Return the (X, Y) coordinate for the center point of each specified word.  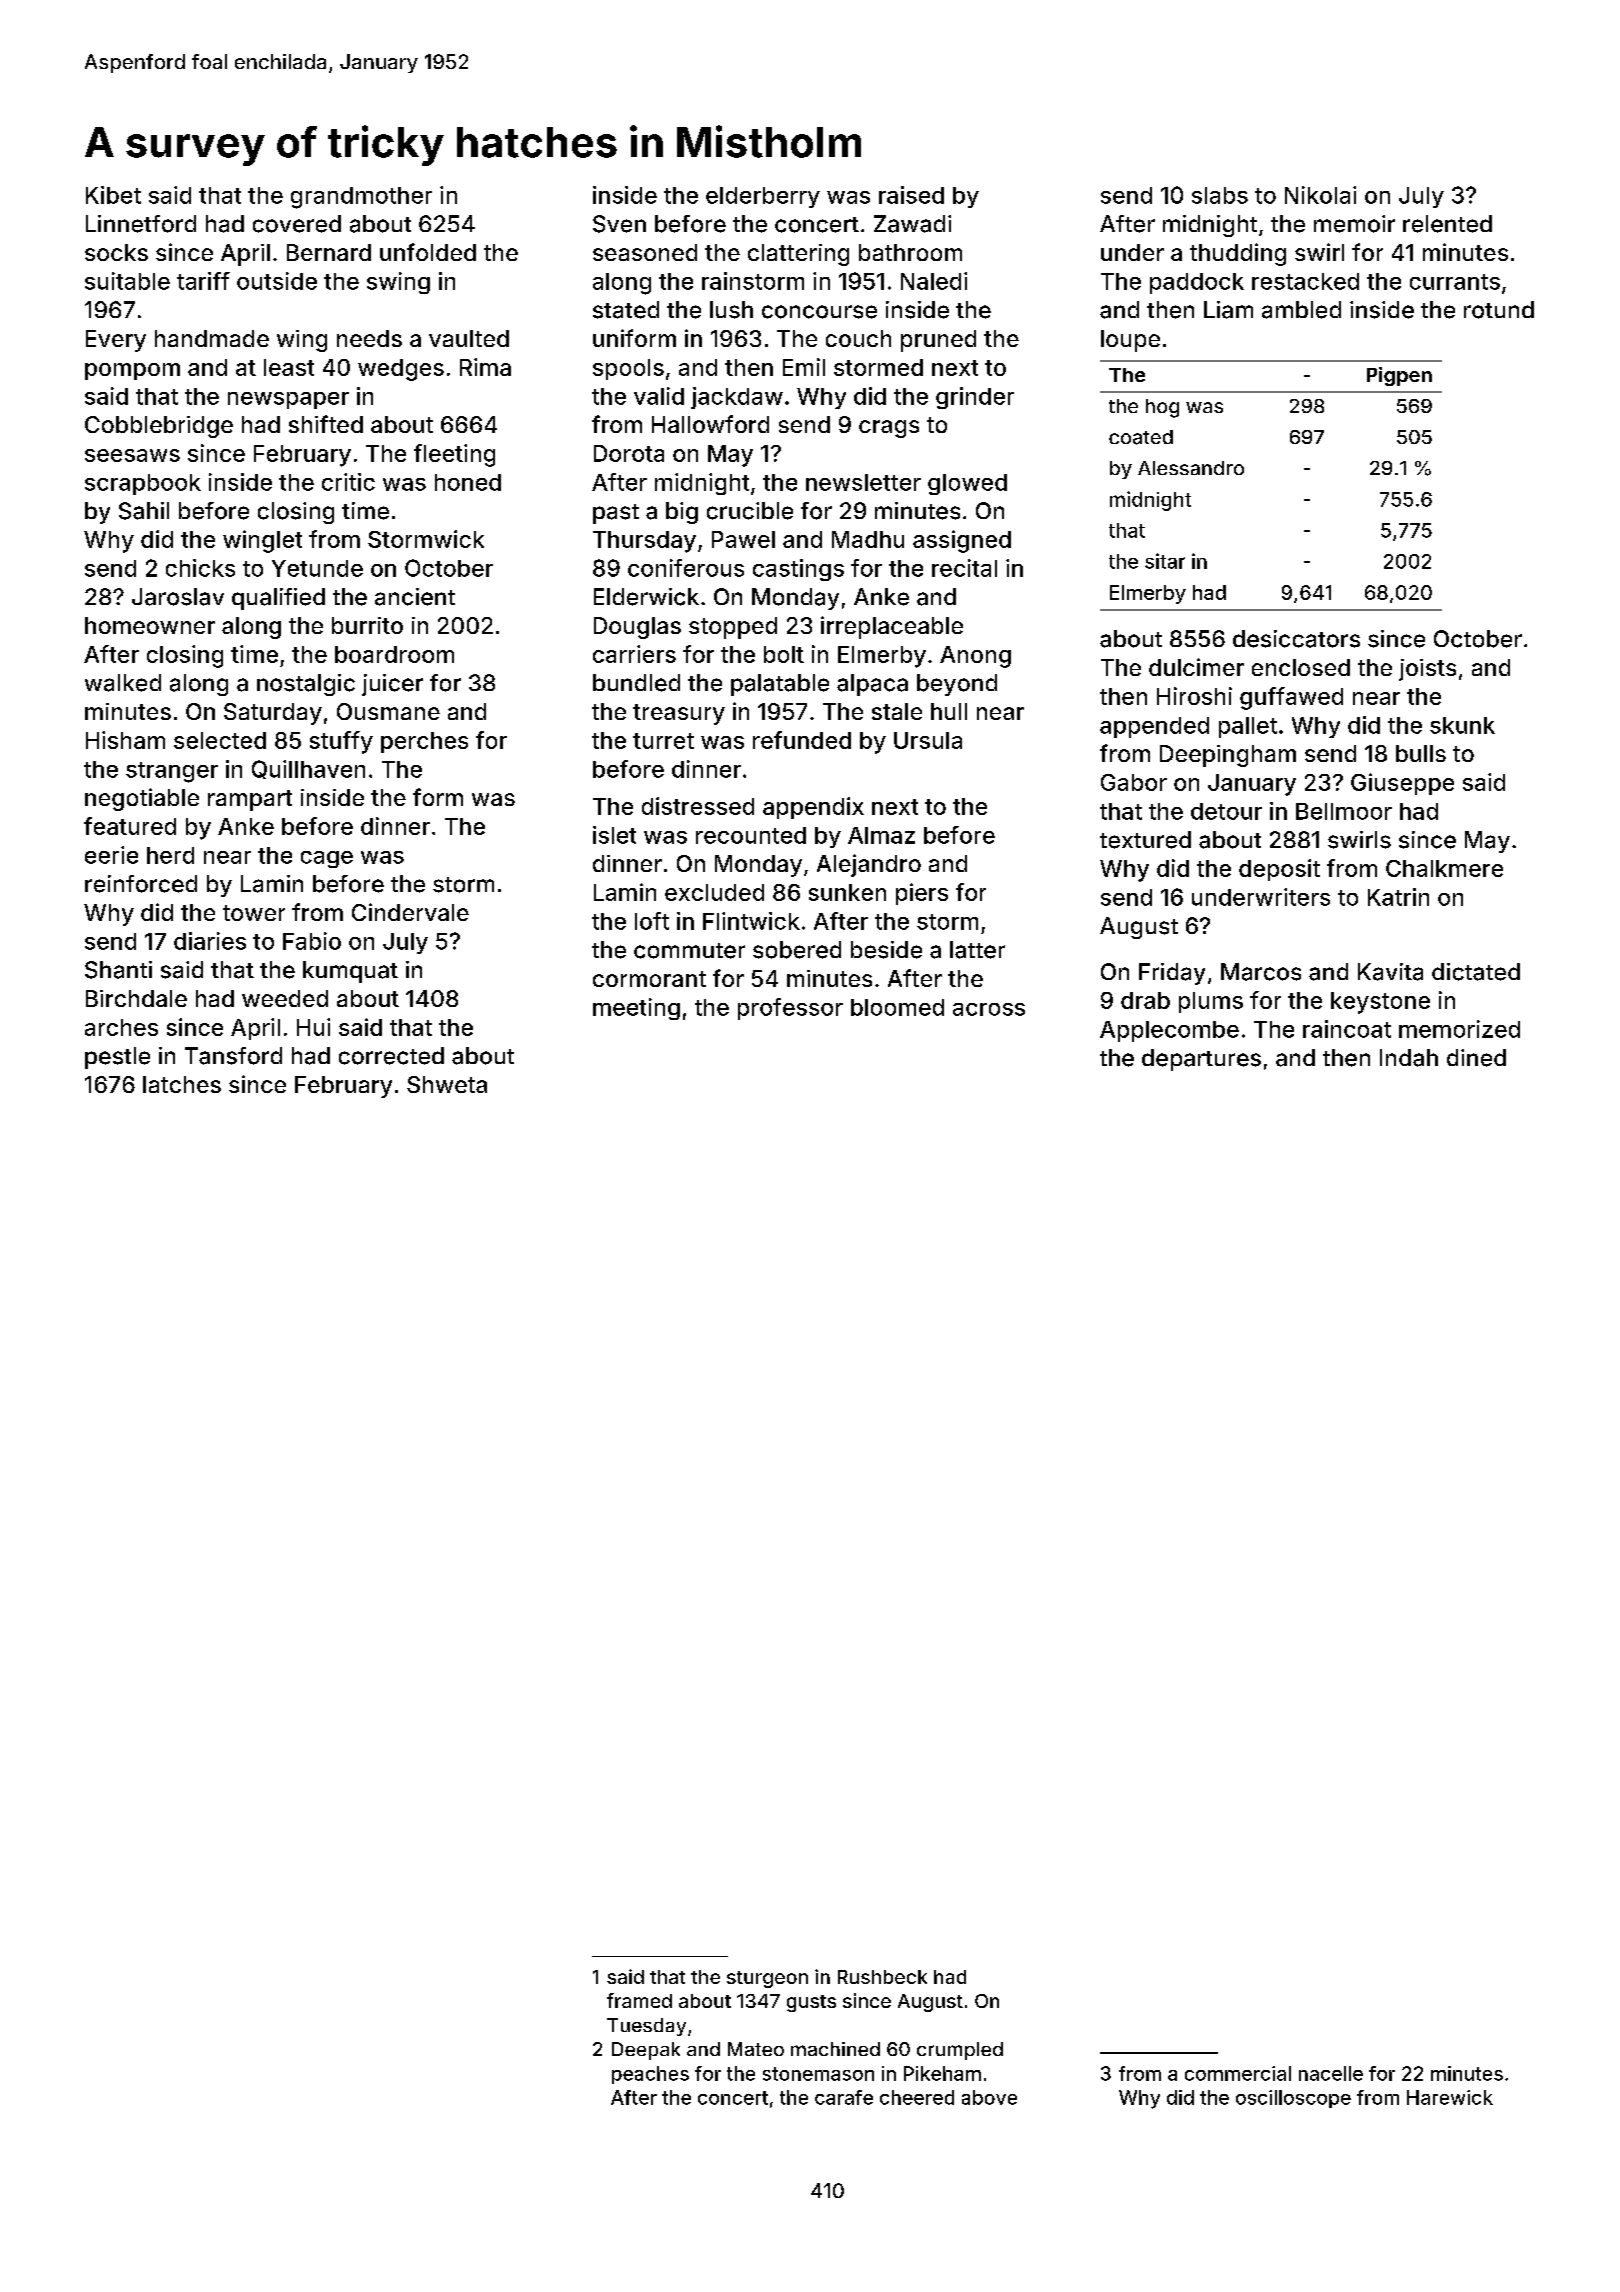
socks (116, 252)
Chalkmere (1444, 868)
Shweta (447, 1084)
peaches (650, 2075)
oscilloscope (1293, 2099)
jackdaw (737, 398)
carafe (844, 2097)
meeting (636, 1009)
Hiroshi (1194, 696)
